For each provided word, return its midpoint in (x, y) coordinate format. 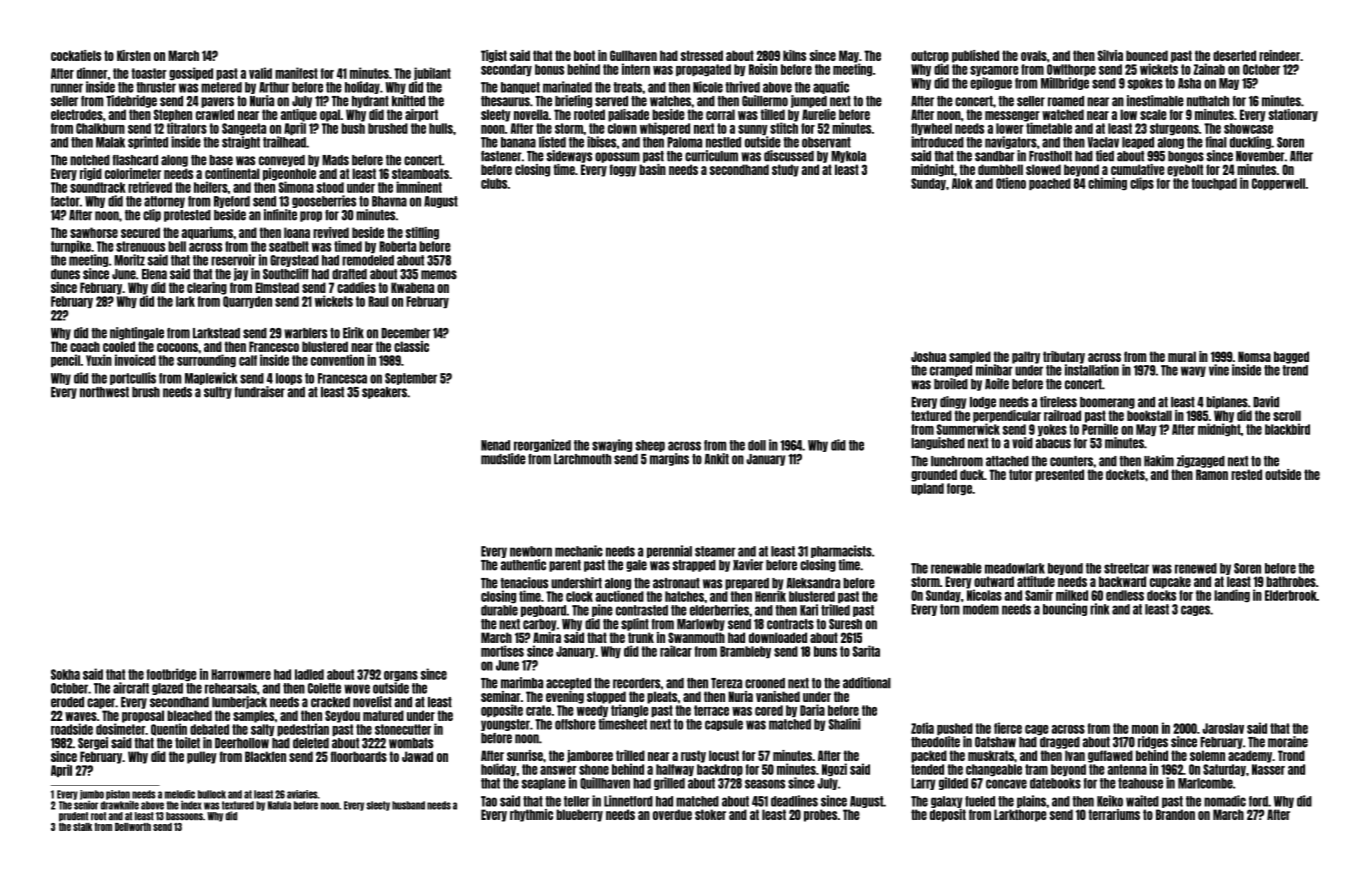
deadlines (794, 801)
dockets (1125, 474)
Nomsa (1254, 356)
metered (221, 87)
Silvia (1110, 55)
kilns (794, 55)
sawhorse (94, 232)
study (785, 170)
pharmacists (841, 551)
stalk (82, 827)
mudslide (503, 459)
